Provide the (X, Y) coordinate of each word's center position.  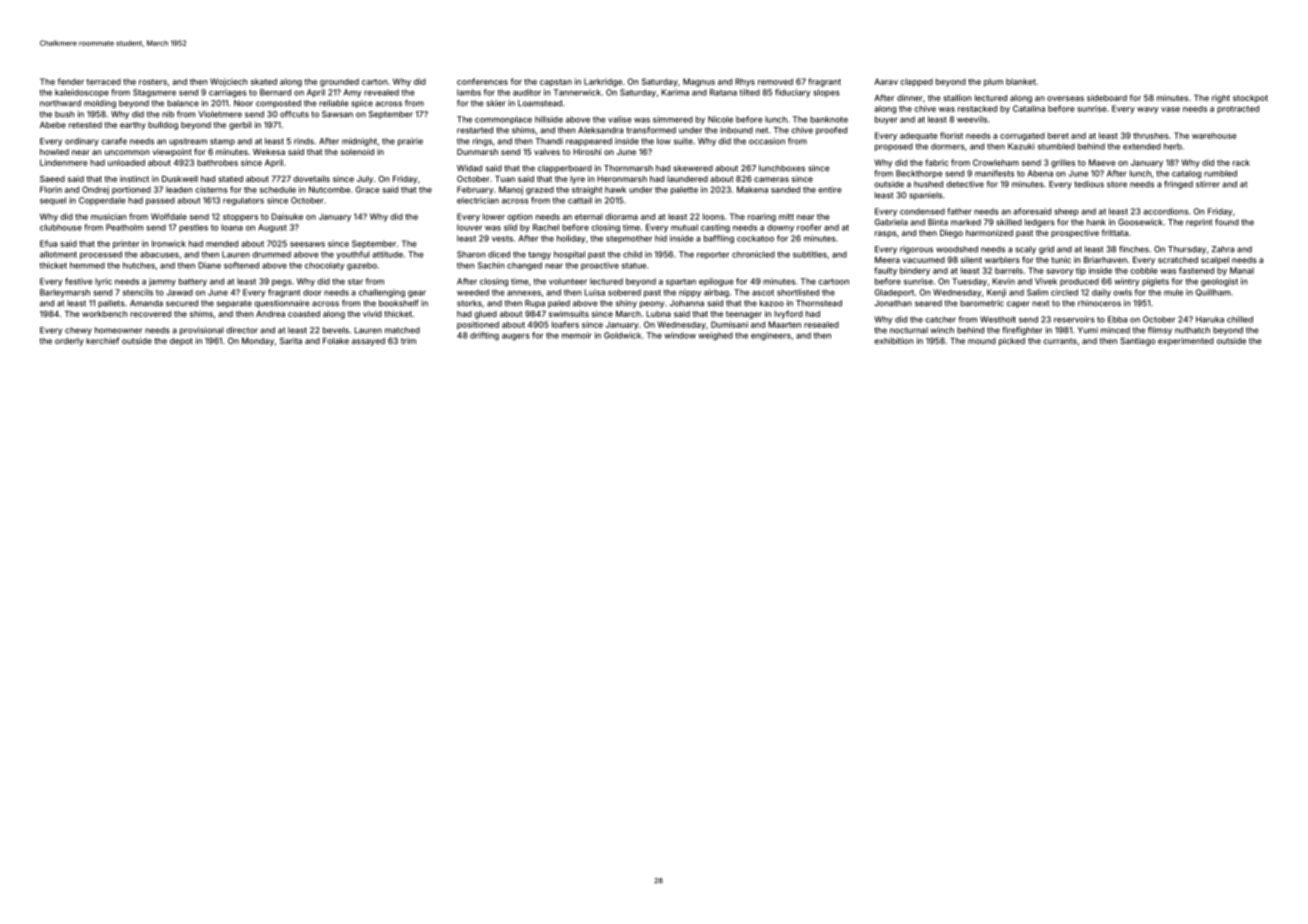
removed (775, 81)
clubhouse (61, 227)
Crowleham (996, 162)
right (1221, 98)
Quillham (1212, 292)
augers (516, 337)
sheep (1066, 212)
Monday (258, 342)
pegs (282, 283)
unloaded (126, 162)
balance (183, 103)
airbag (716, 293)
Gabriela (891, 222)
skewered (693, 168)
